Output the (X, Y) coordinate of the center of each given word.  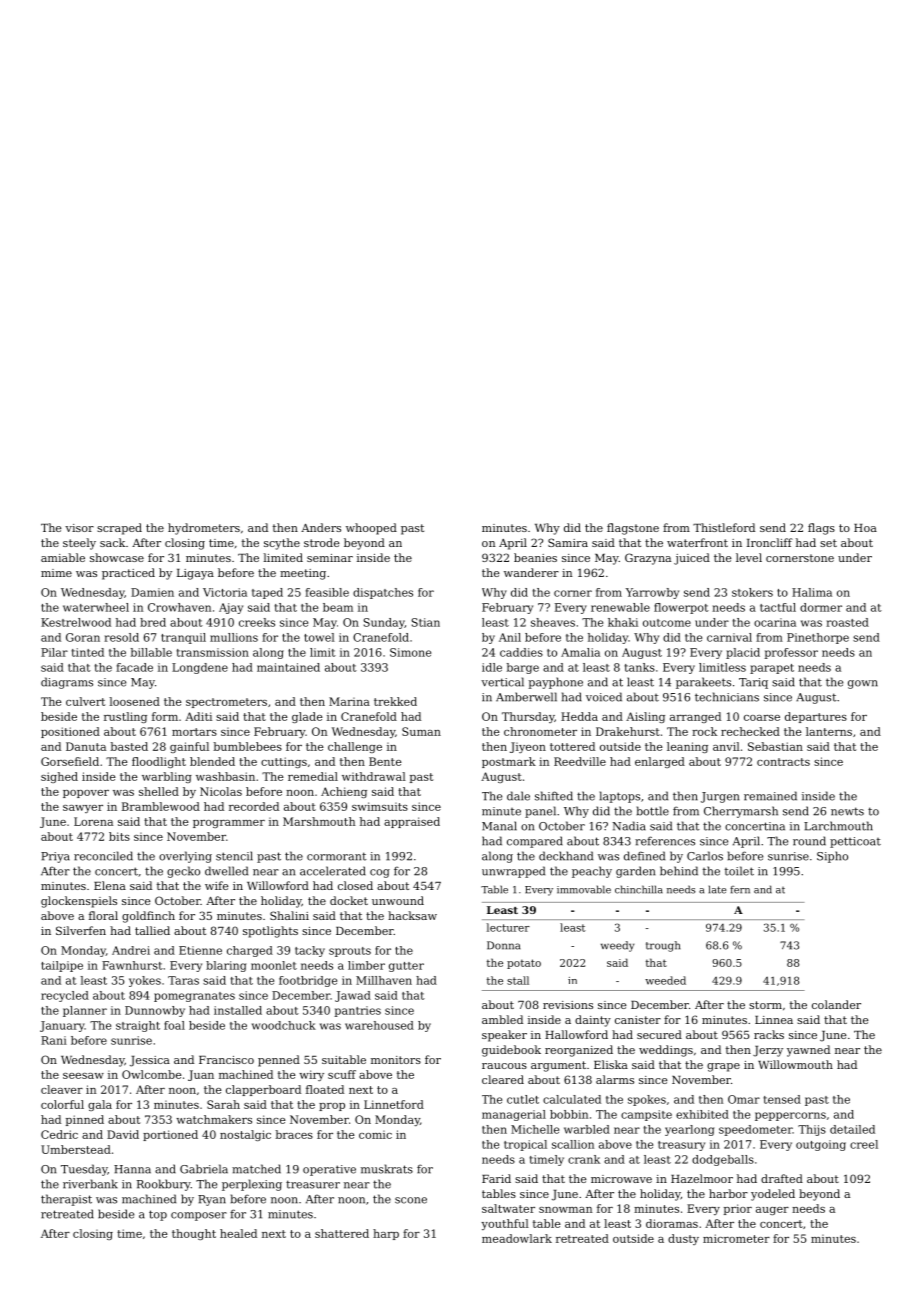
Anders (321, 527)
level (749, 557)
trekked (395, 701)
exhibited (702, 1114)
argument (558, 1066)
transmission (213, 652)
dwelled (226, 871)
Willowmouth (795, 1064)
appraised (412, 822)
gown (863, 684)
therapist (66, 1200)
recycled (65, 996)
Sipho (832, 857)
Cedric (59, 1134)
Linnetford (394, 1104)
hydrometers (204, 529)
